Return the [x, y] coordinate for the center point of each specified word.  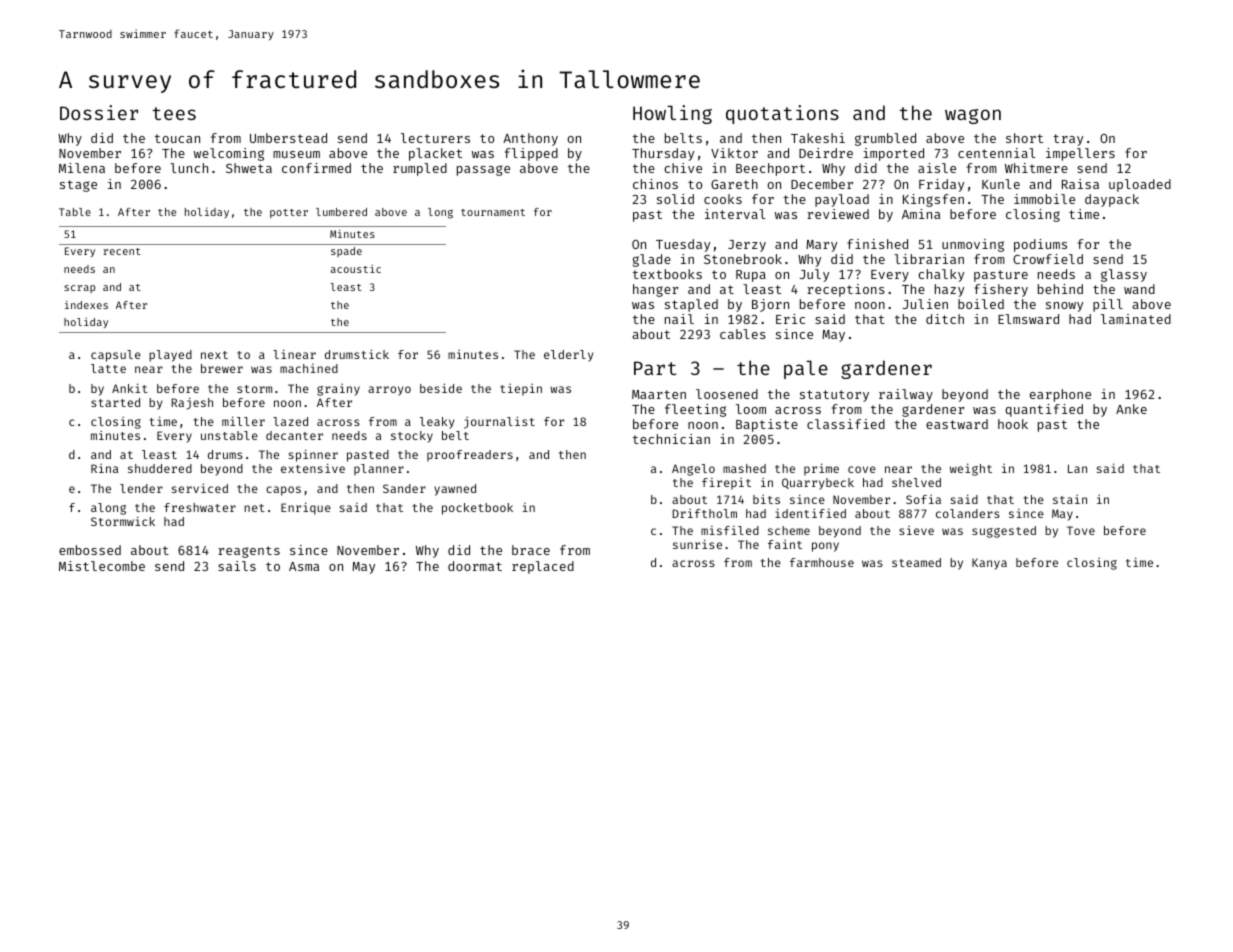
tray [1068, 140]
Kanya [989, 564]
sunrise [697, 544]
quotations [782, 114]
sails [237, 566]
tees [174, 113]
